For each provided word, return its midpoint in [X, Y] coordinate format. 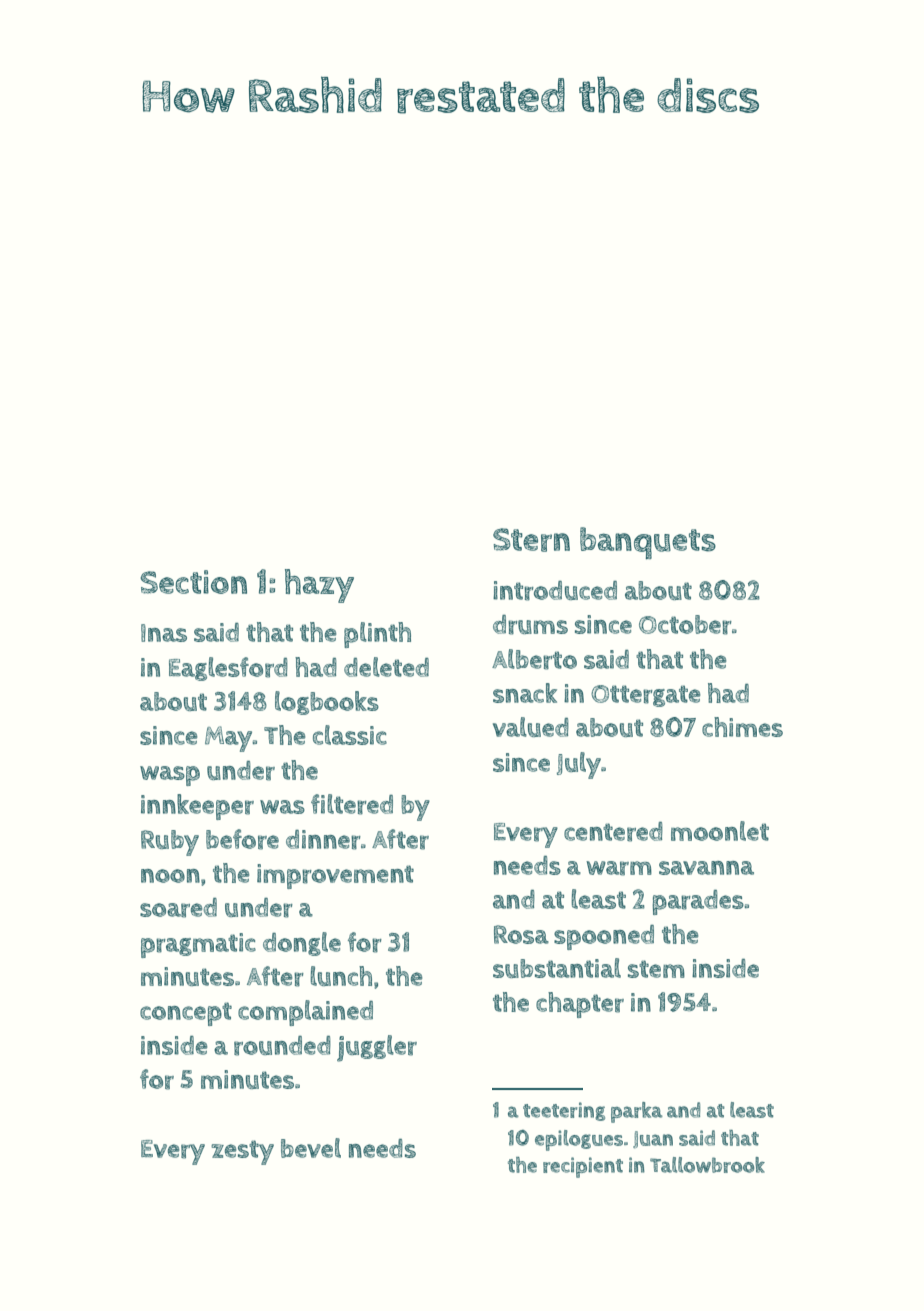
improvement [335, 876]
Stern [531, 540]
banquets [648, 543]
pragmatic [198, 945]
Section [193, 582]
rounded [282, 1045]
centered [613, 831]
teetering [564, 1111]
